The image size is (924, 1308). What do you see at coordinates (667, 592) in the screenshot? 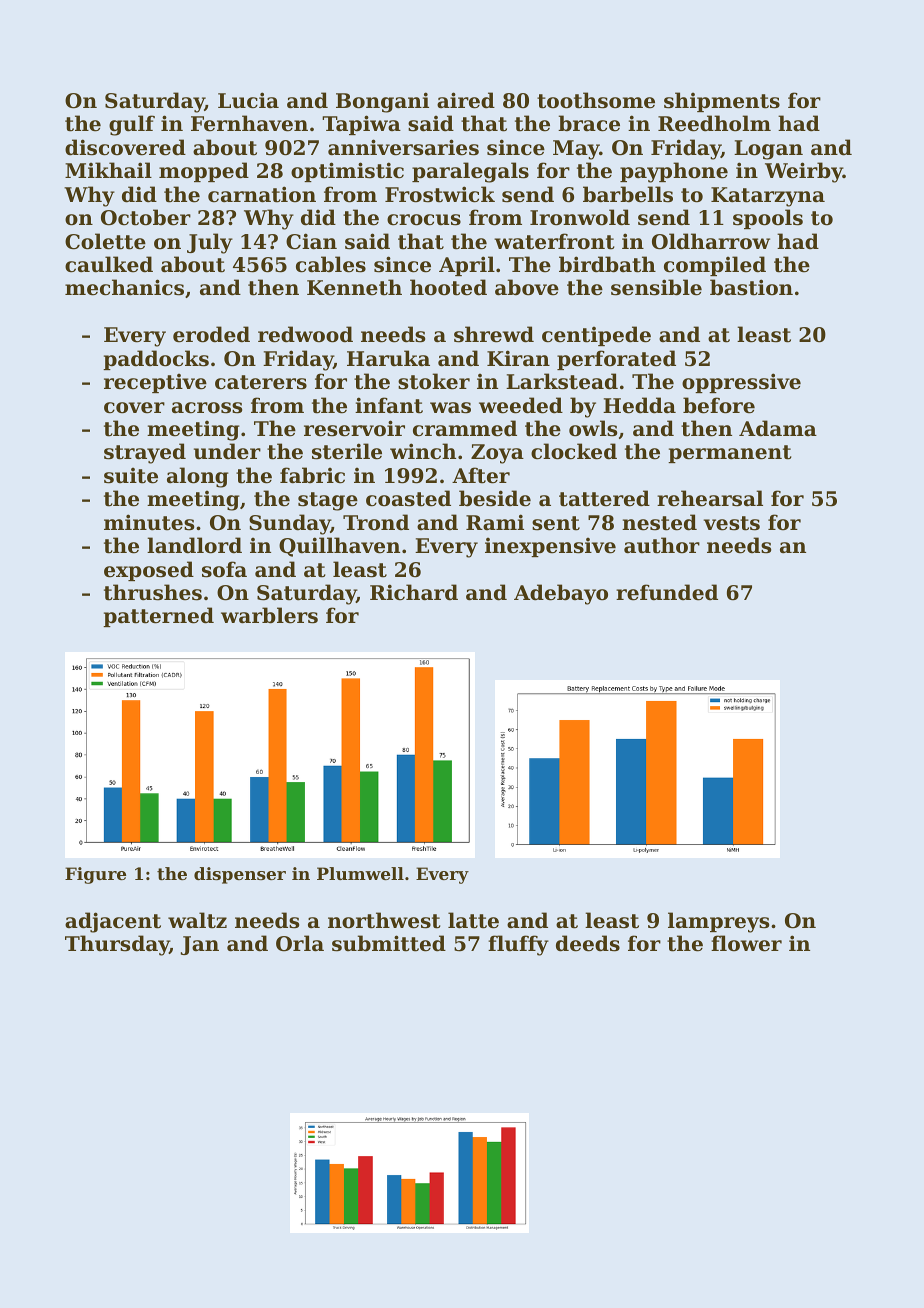
I see `refunded` at bounding box center [667, 592].
